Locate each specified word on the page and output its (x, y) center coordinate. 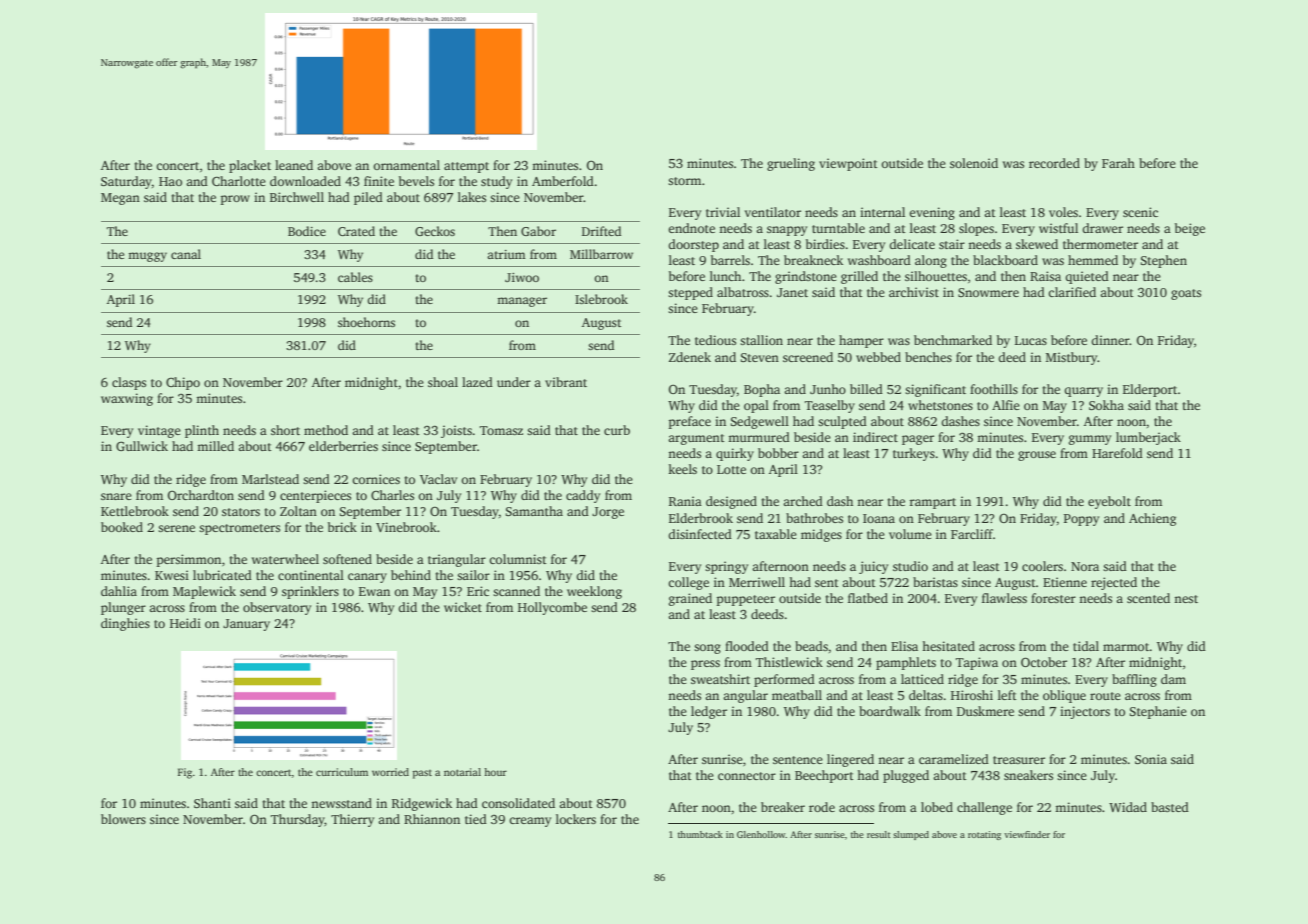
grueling (791, 164)
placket (250, 166)
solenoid (974, 163)
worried (390, 772)
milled (215, 446)
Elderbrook (701, 518)
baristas (935, 582)
